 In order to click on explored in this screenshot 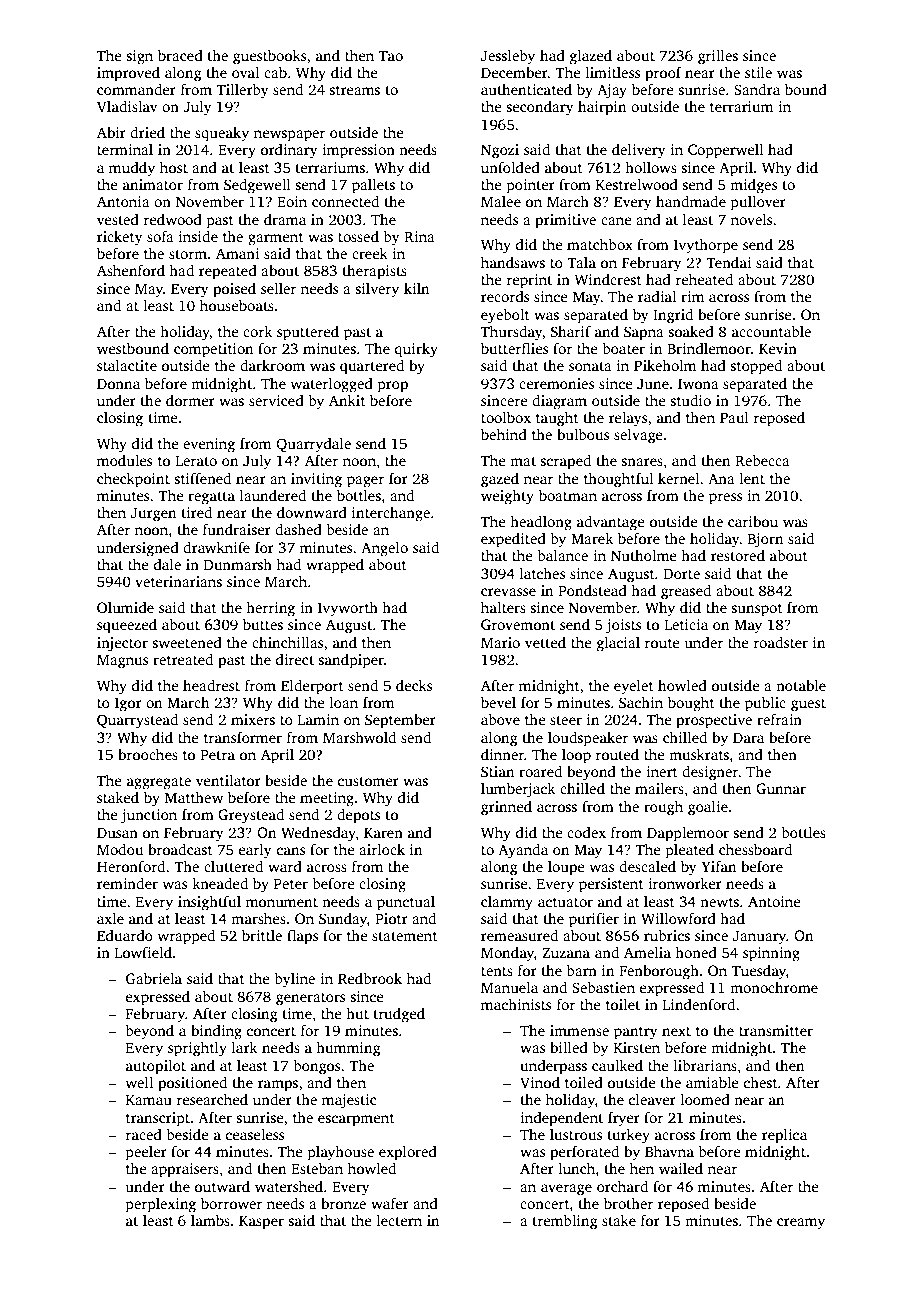, I will do `click(408, 1153)`.
